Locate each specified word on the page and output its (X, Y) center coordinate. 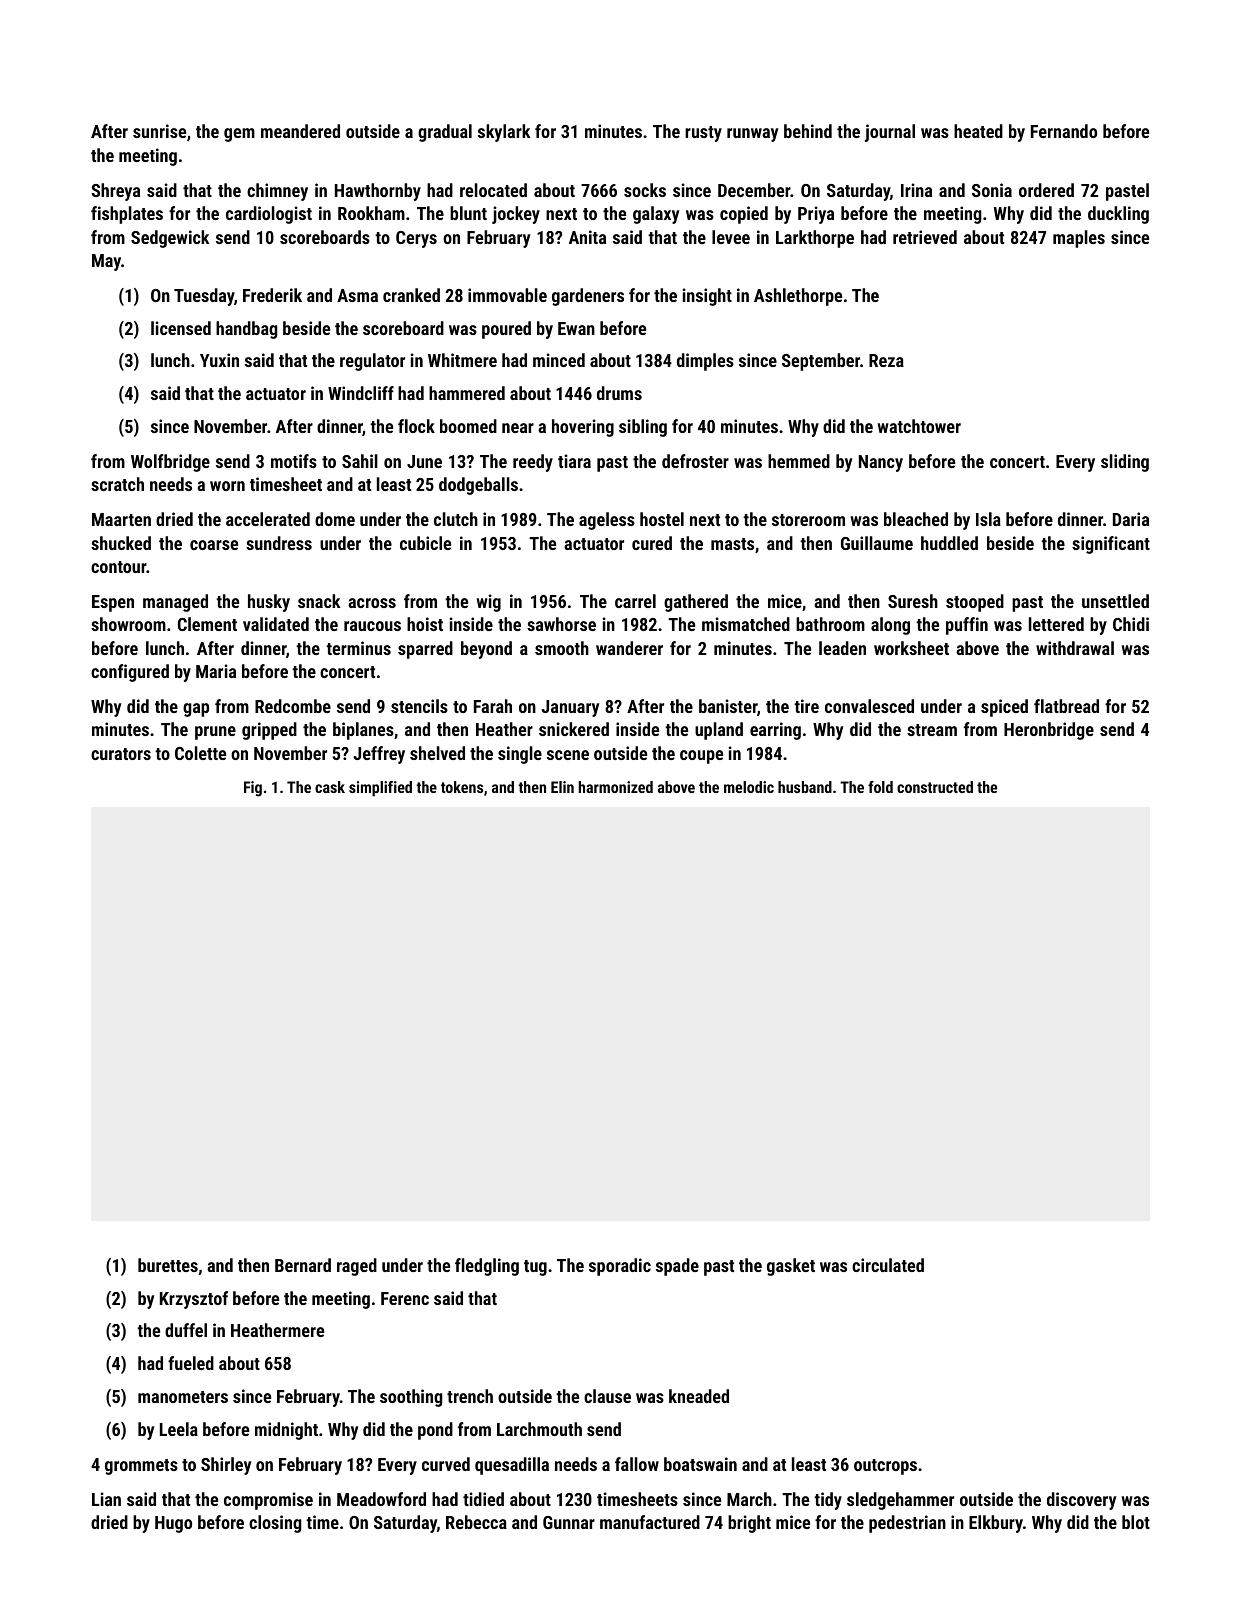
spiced (1004, 708)
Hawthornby (378, 192)
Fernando (1064, 131)
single (520, 755)
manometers (183, 1397)
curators (121, 754)
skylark (504, 133)
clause (607, 1396)
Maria (216, 671)
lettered (1056, 624)
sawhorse (561, 624)
